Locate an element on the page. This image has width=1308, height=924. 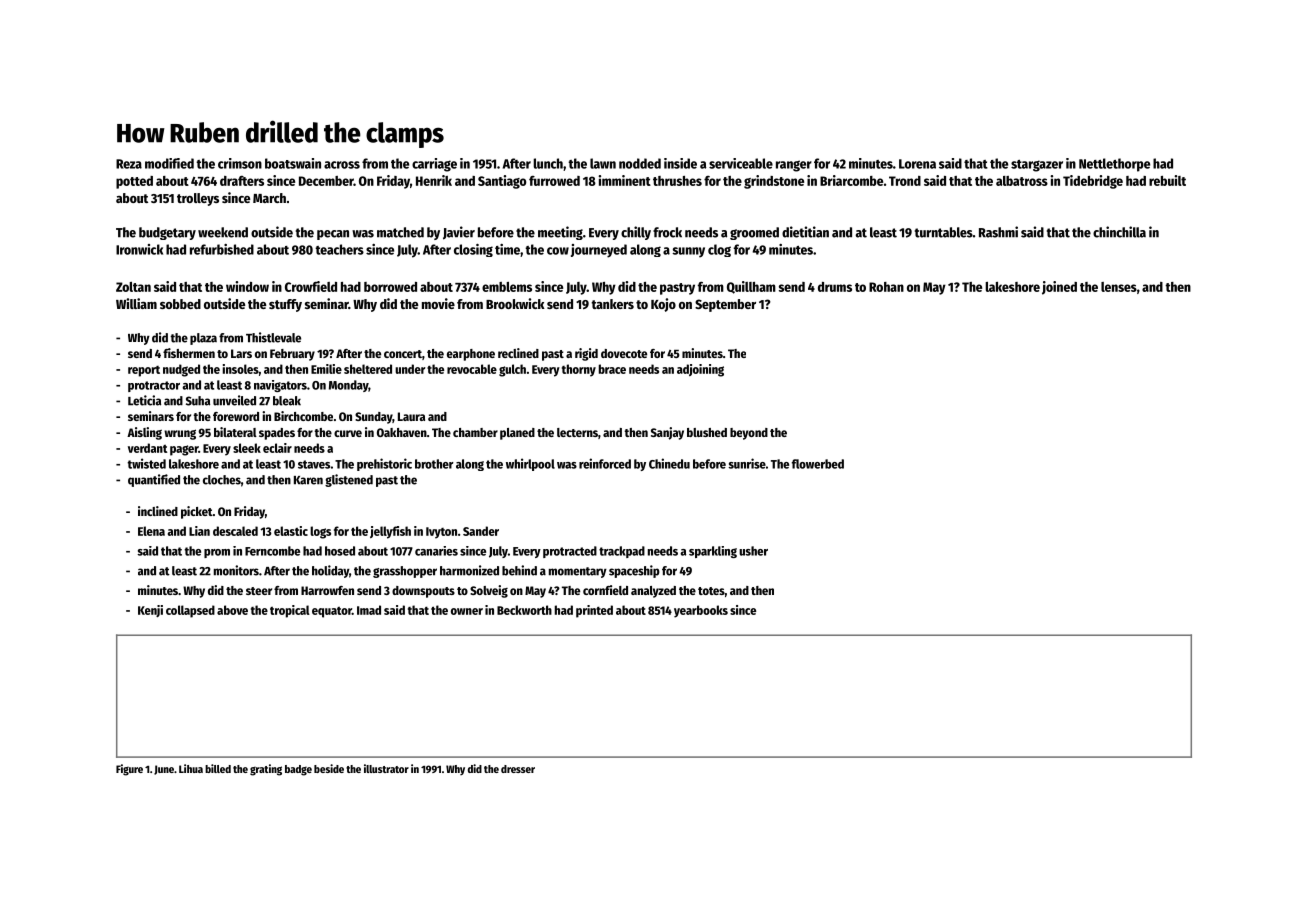
adjoining is located at coordinates (700, 370).
